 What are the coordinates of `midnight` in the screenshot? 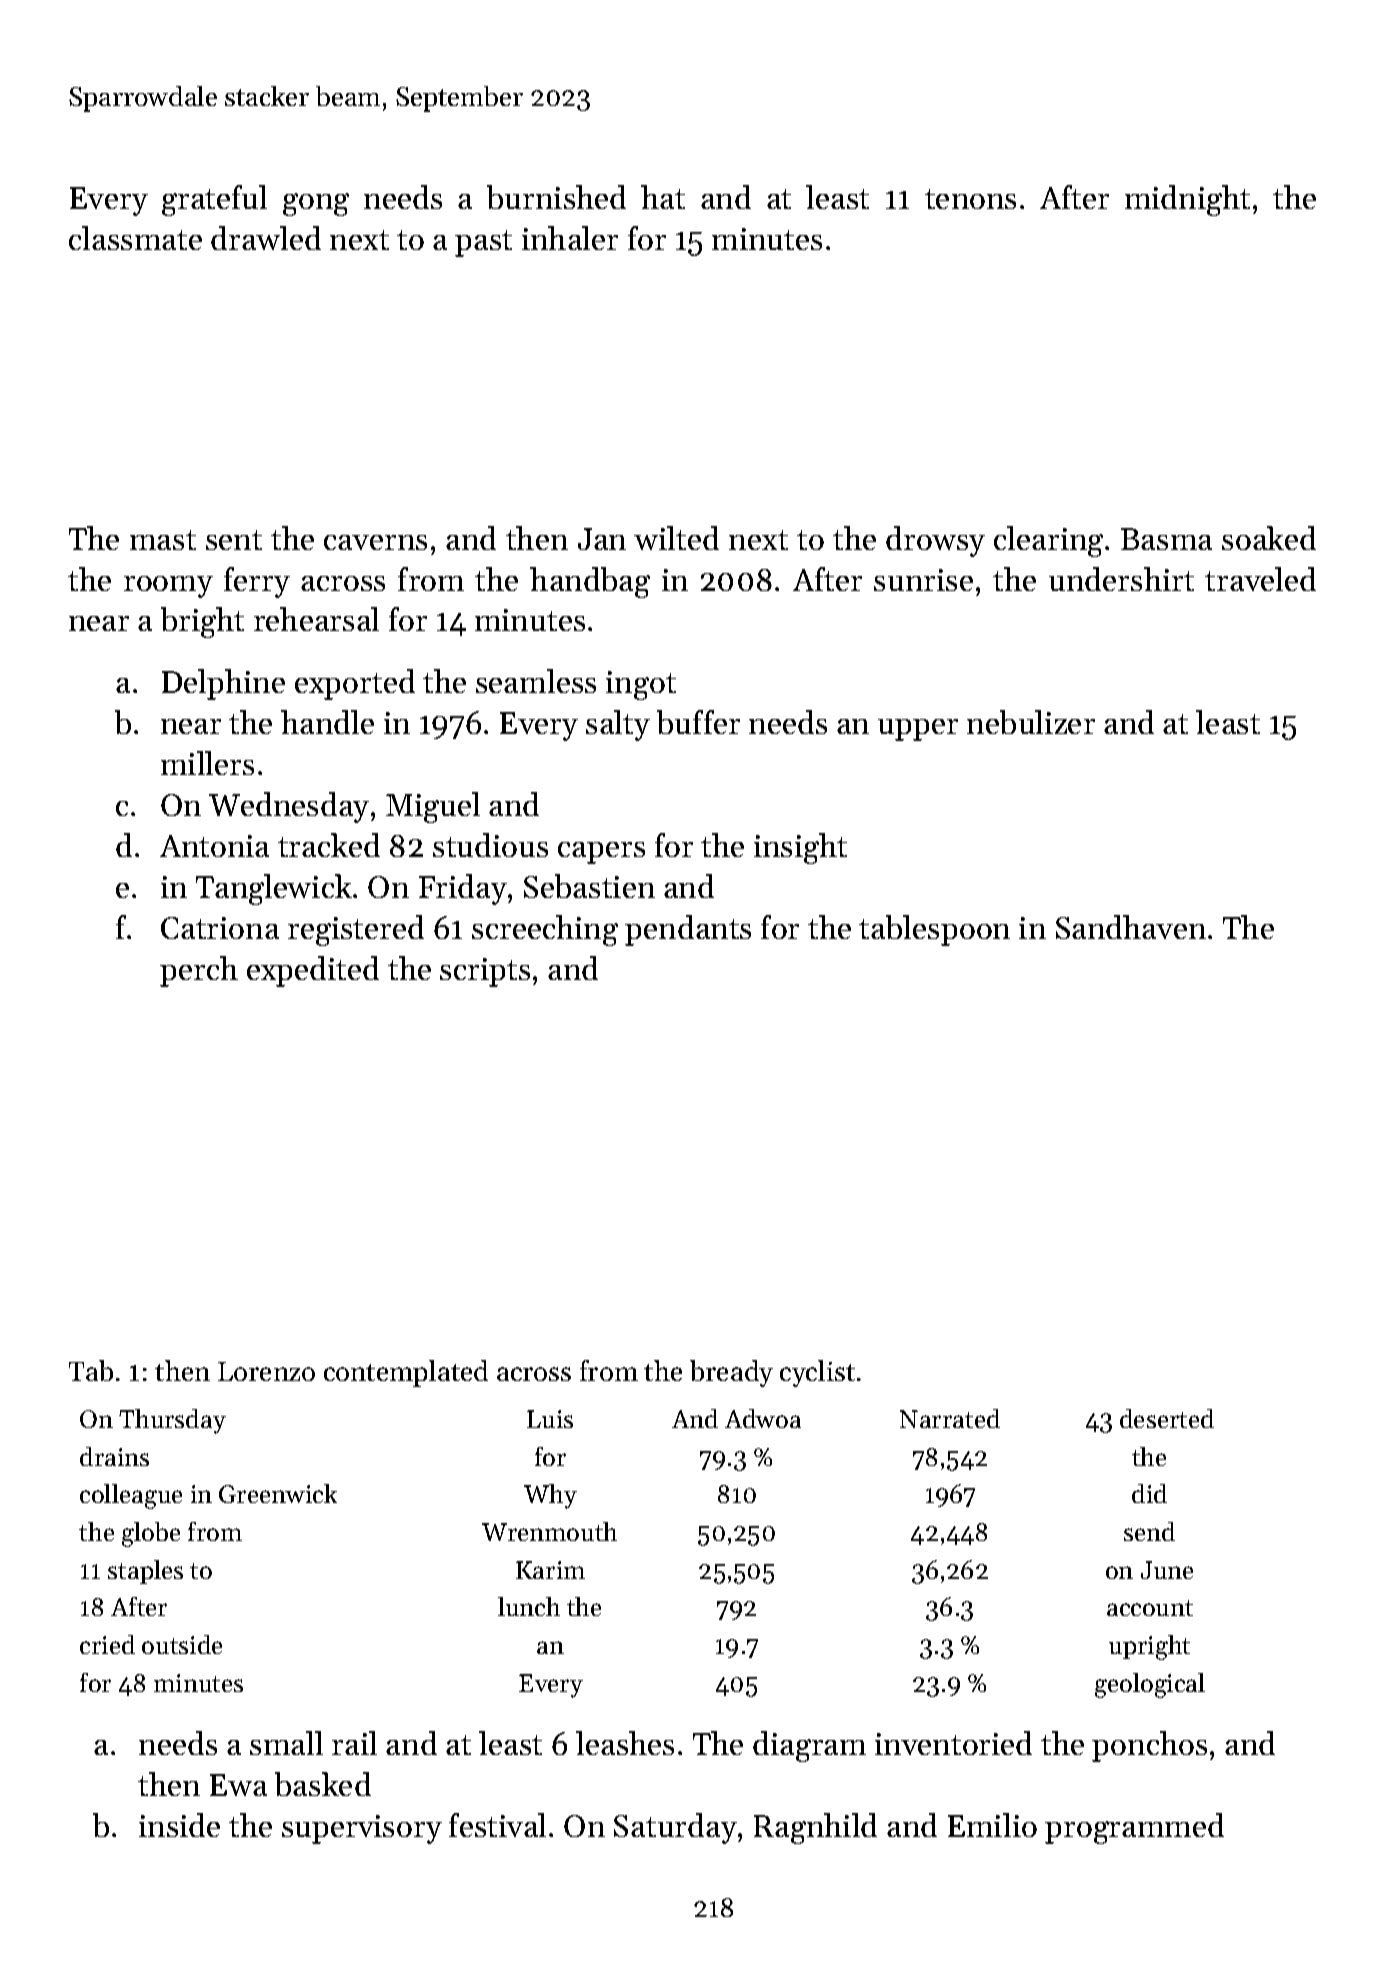 It's located at (1187, 200).
